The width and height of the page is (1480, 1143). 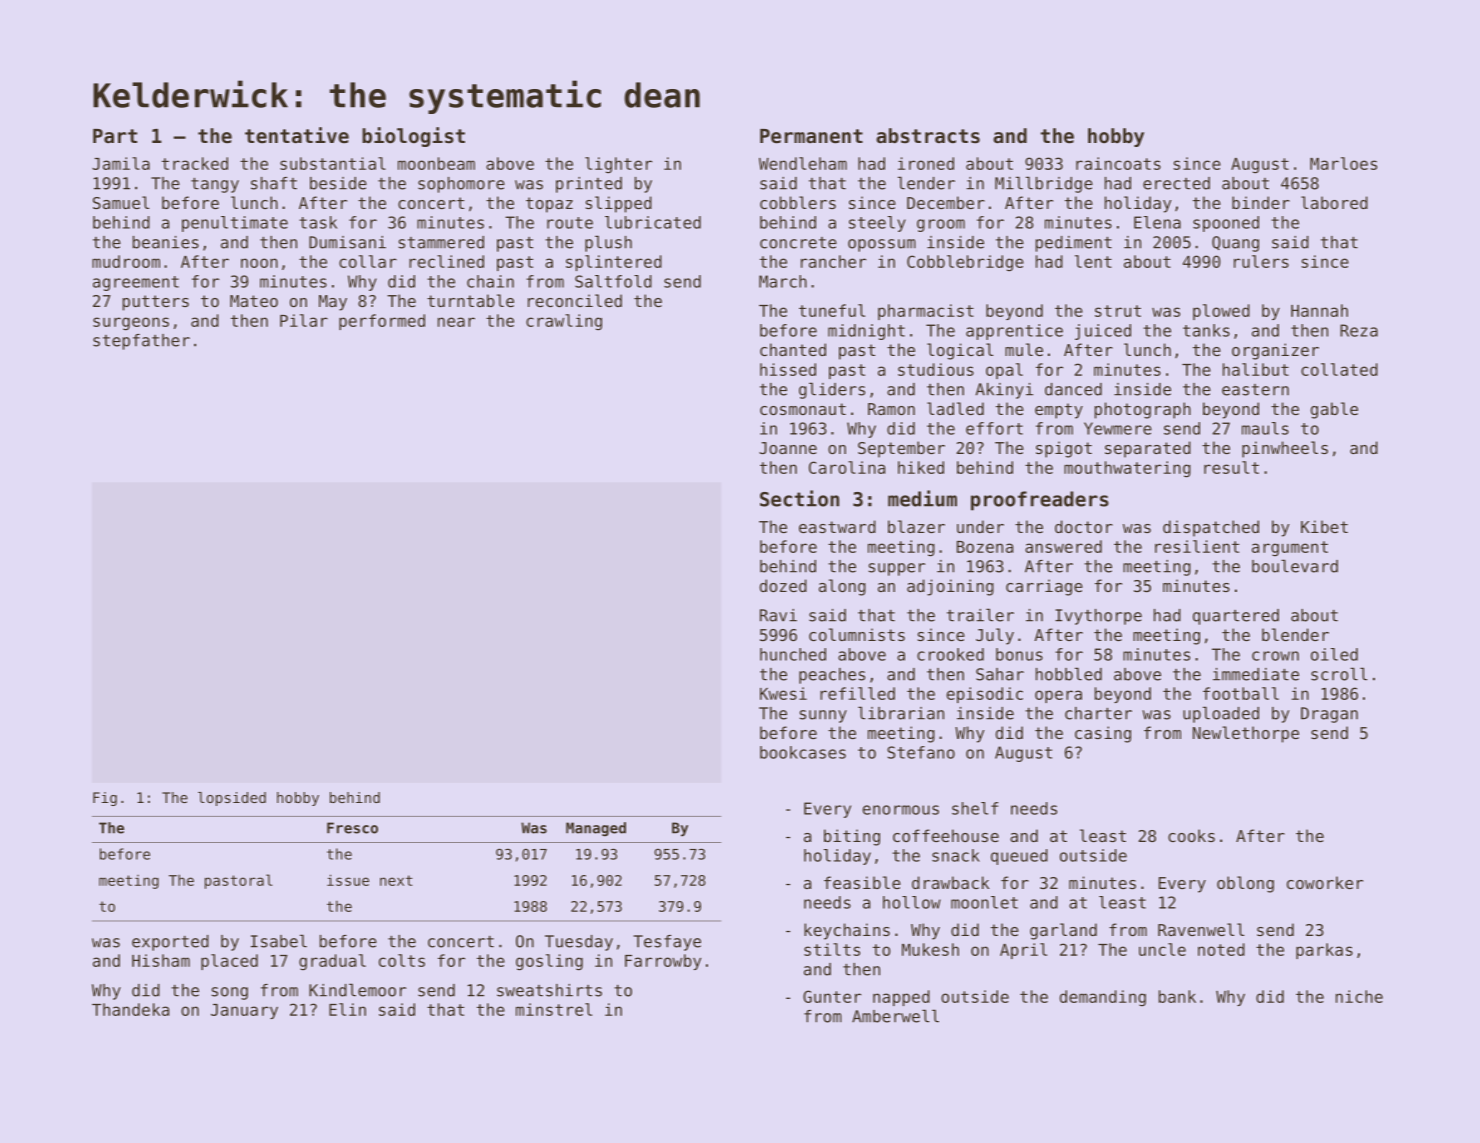 What do you see at coordinates (1256, 369) in the page?
I see `halibut` at bounding box center [1256, 369].
